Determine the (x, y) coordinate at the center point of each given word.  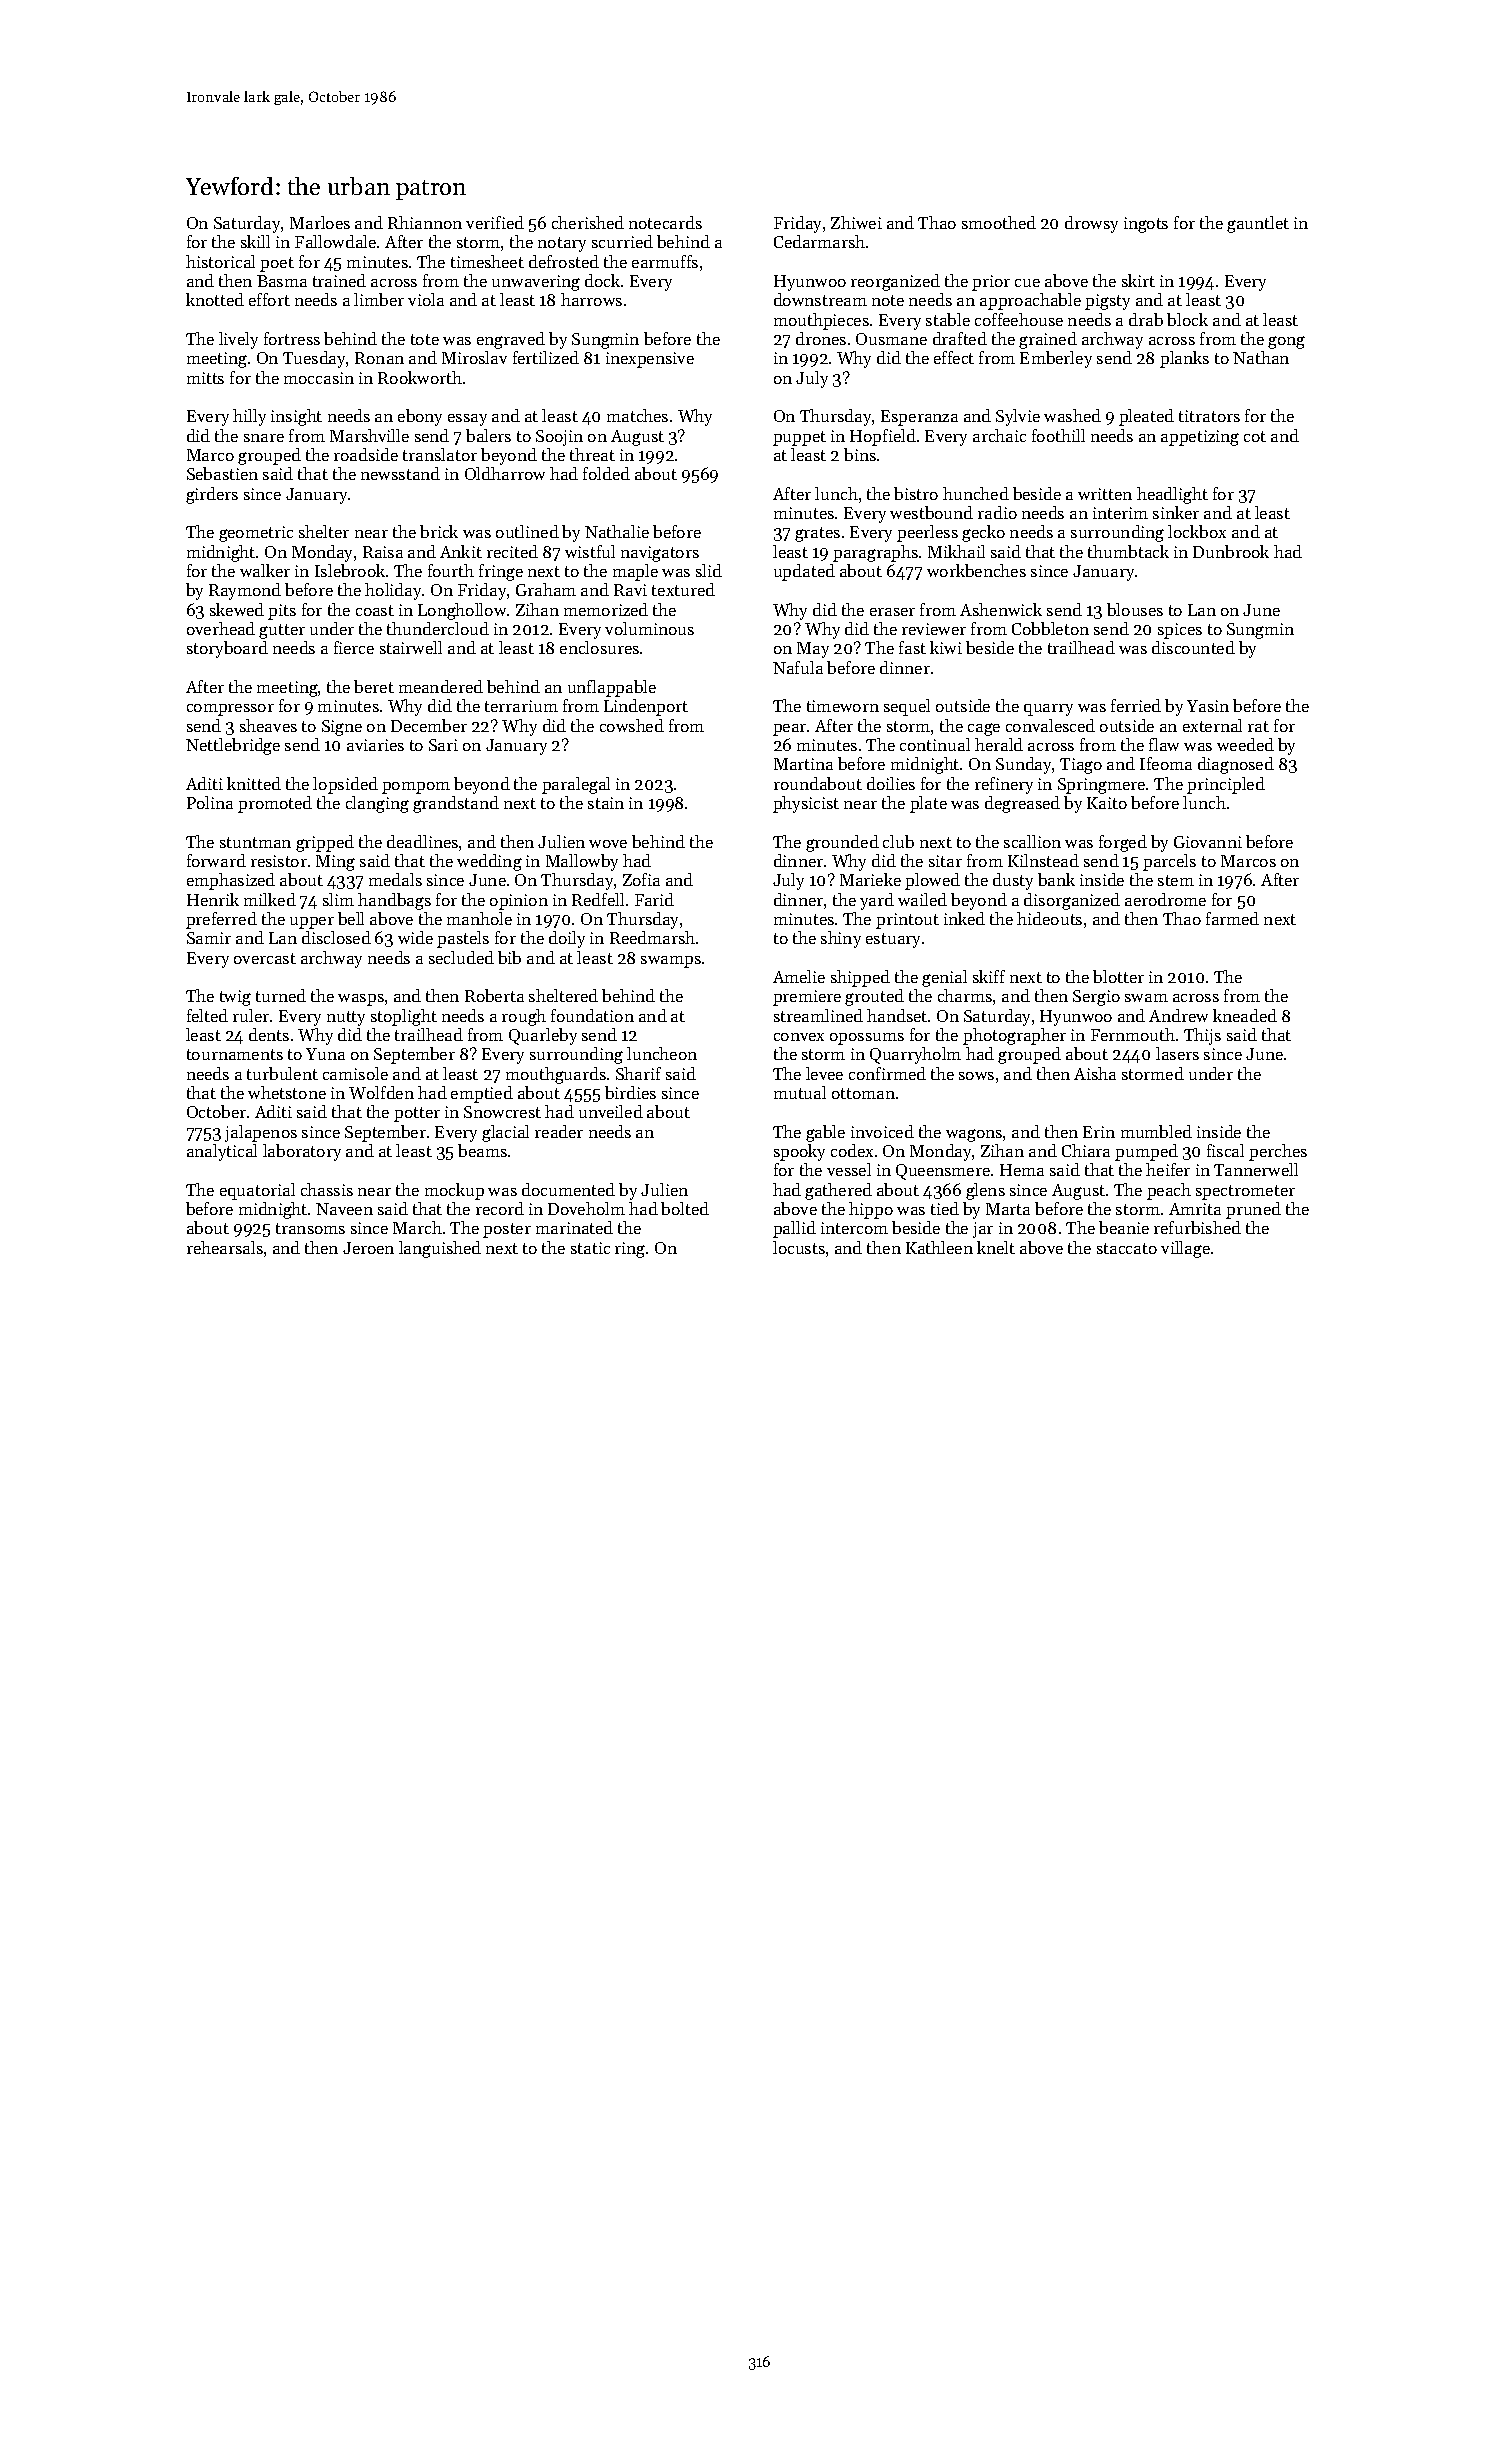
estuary (893, 940)
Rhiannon (425, 222)
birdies (630, 1092)
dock (602, 280)
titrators (1209, 416)
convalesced (1050, 725)
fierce (354, 647)
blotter (1118, 976)
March (417, 1227)
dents (269, 1034)
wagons (974, 1135)
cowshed (632, 725)
